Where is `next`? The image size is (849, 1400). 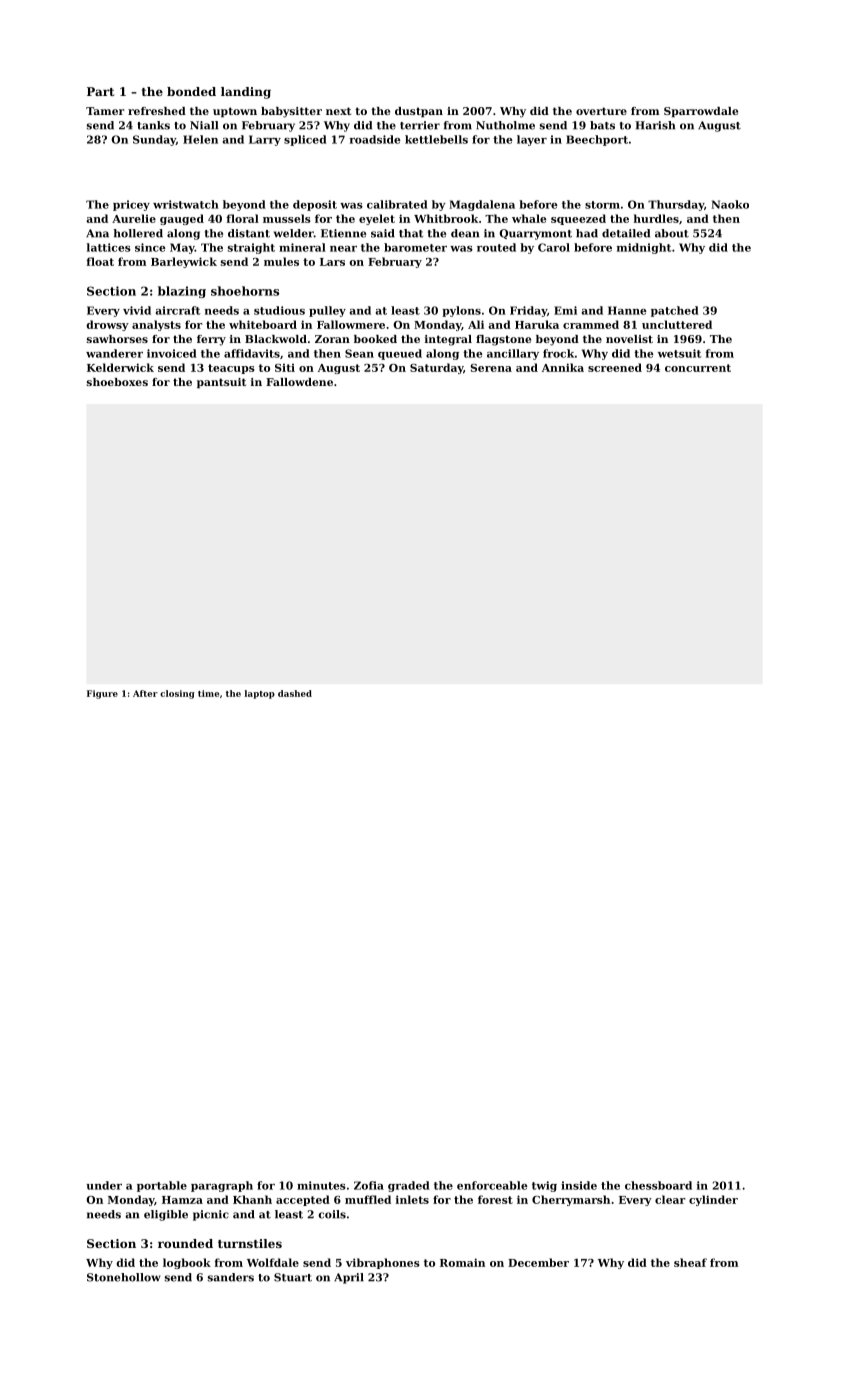
next is located at coordinates (338, 111).
